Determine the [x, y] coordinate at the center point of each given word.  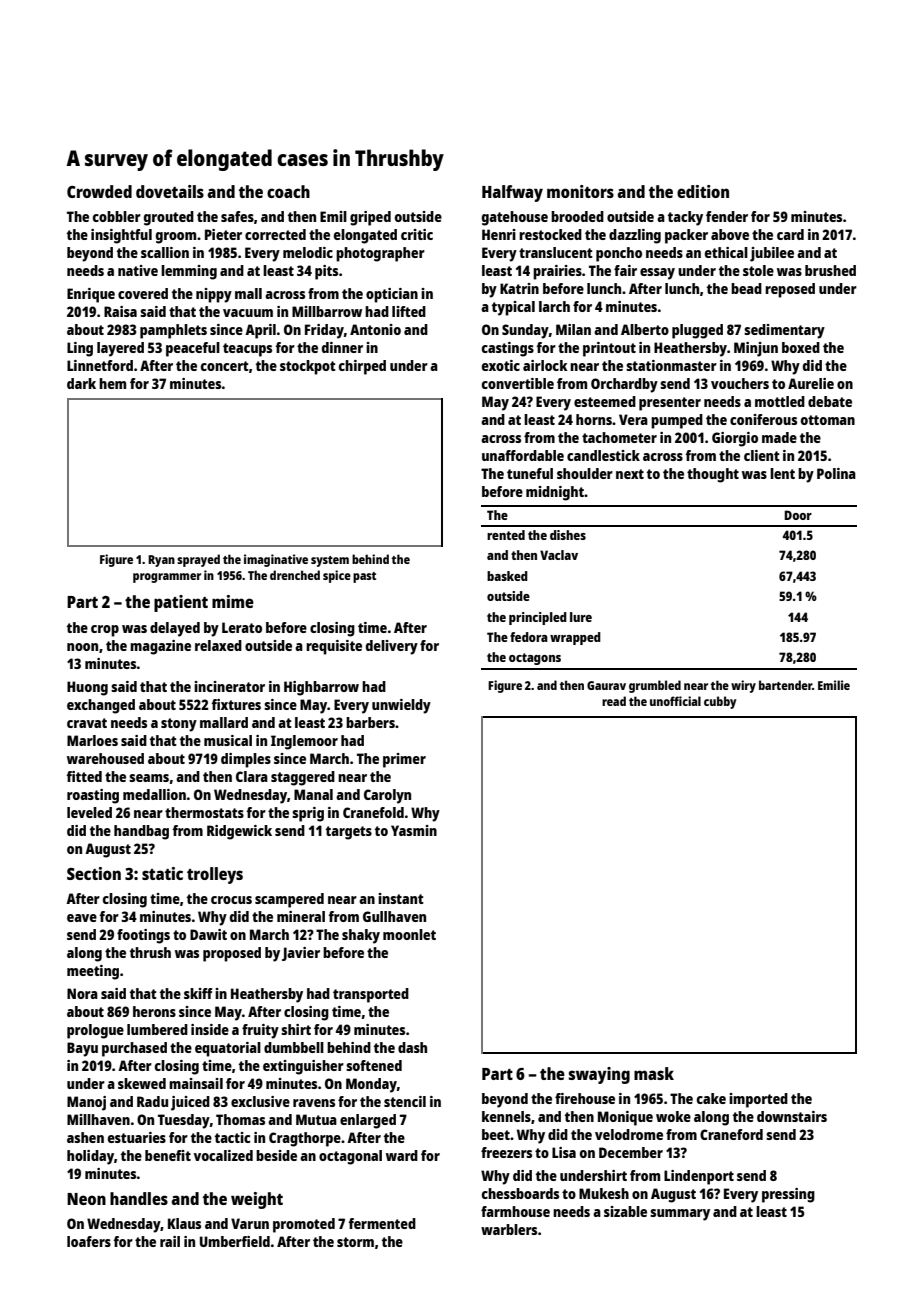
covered [143, 293]
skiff [198, 993]
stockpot [308, 367]
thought [713, 475]
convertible [518, 383]
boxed [801, 347]
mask [654, 1073]
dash [412, 1047]
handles [139, 1198]
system [330, 561]
